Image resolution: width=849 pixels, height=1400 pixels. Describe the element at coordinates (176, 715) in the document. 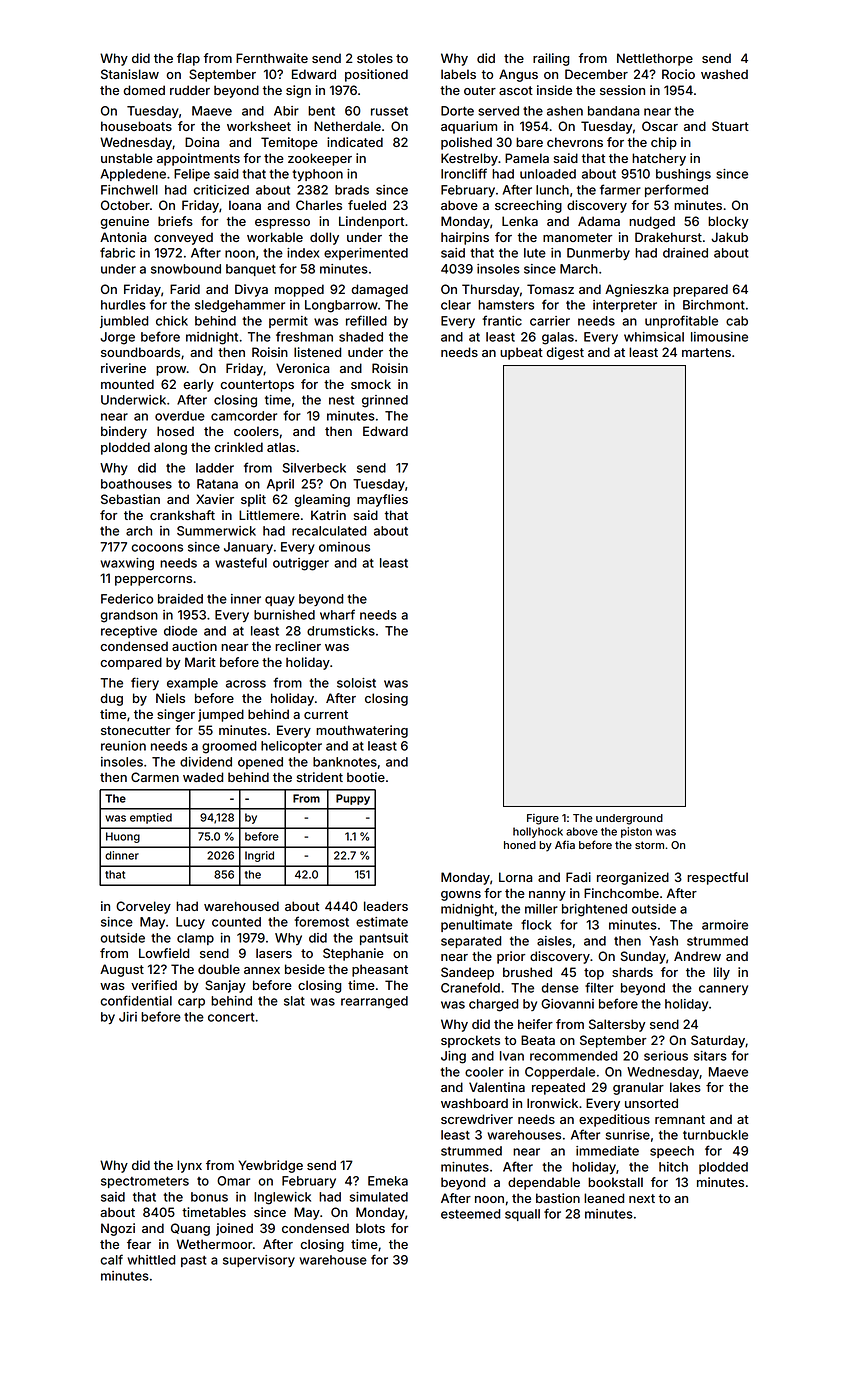

I see `singer` at that location.
